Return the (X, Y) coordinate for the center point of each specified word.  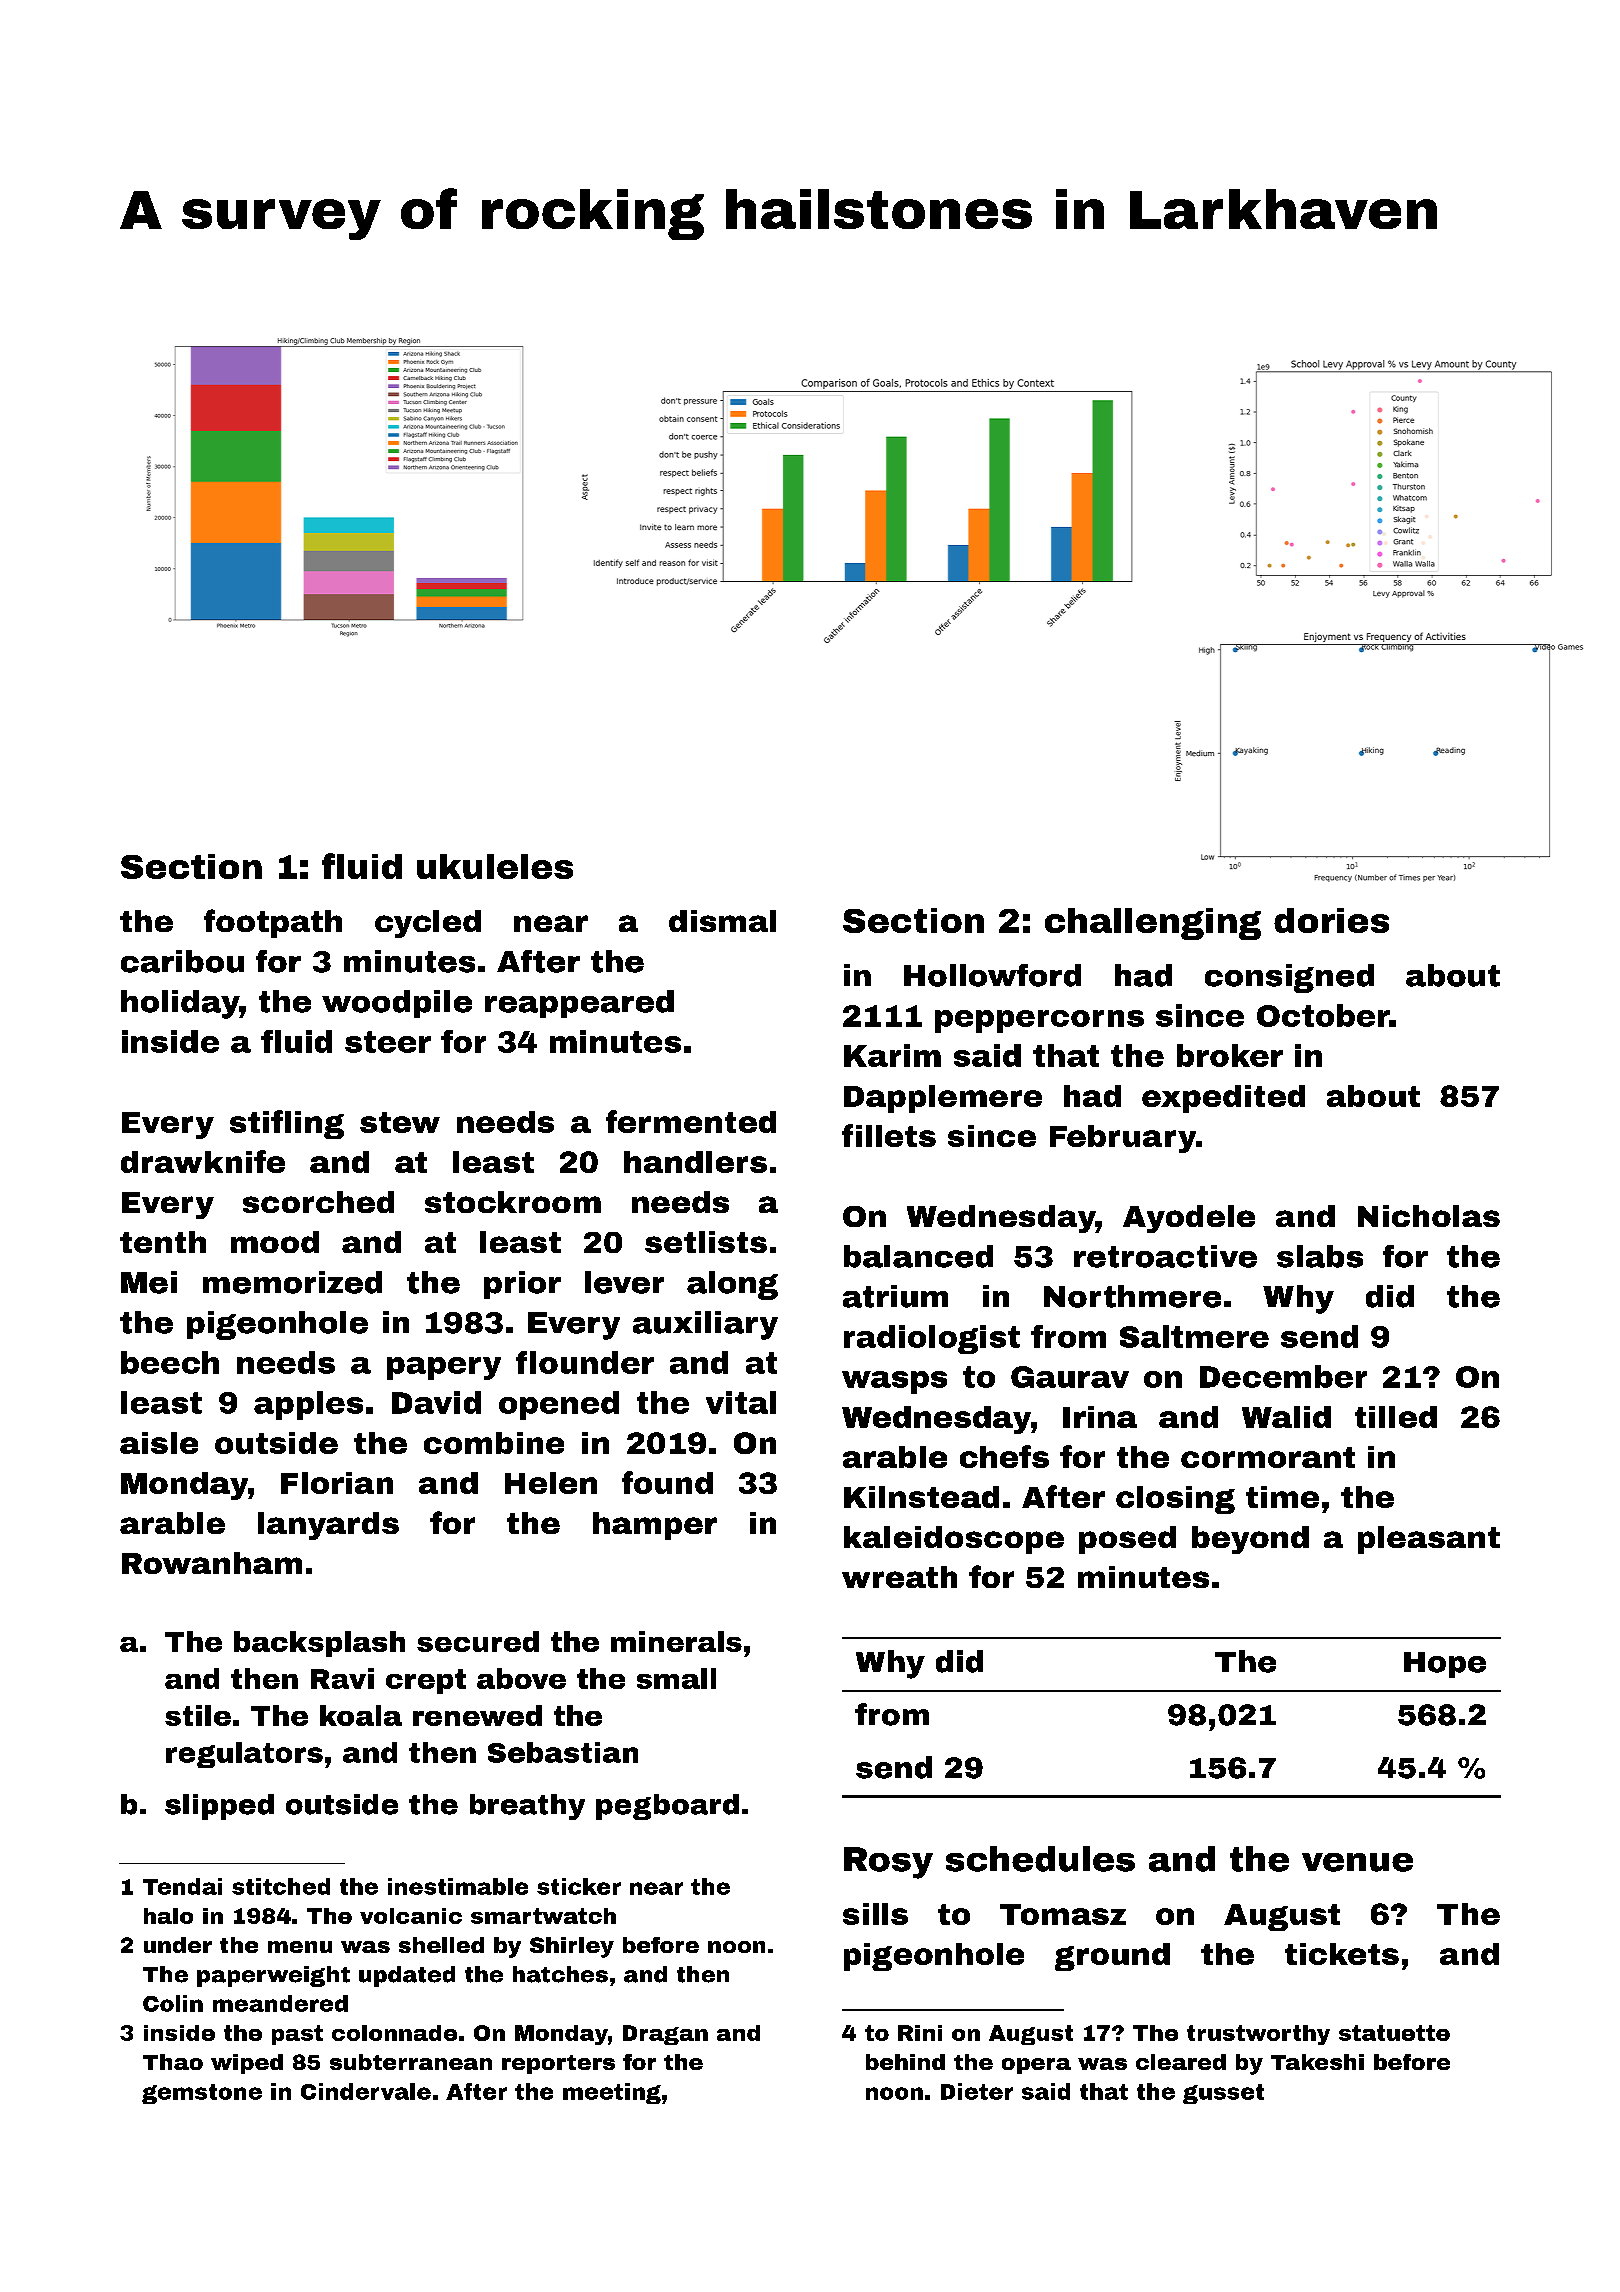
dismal (722, 921)
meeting (612, 2093)
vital (741, 1402)
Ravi (342, 1678)
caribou (182, 961)
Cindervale (366, 2091)
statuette (1394, 2033)
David (436, 1402)
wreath (899, 1577)
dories (1331, 920)
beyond (1250, 1540)
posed (1127, 1540)
